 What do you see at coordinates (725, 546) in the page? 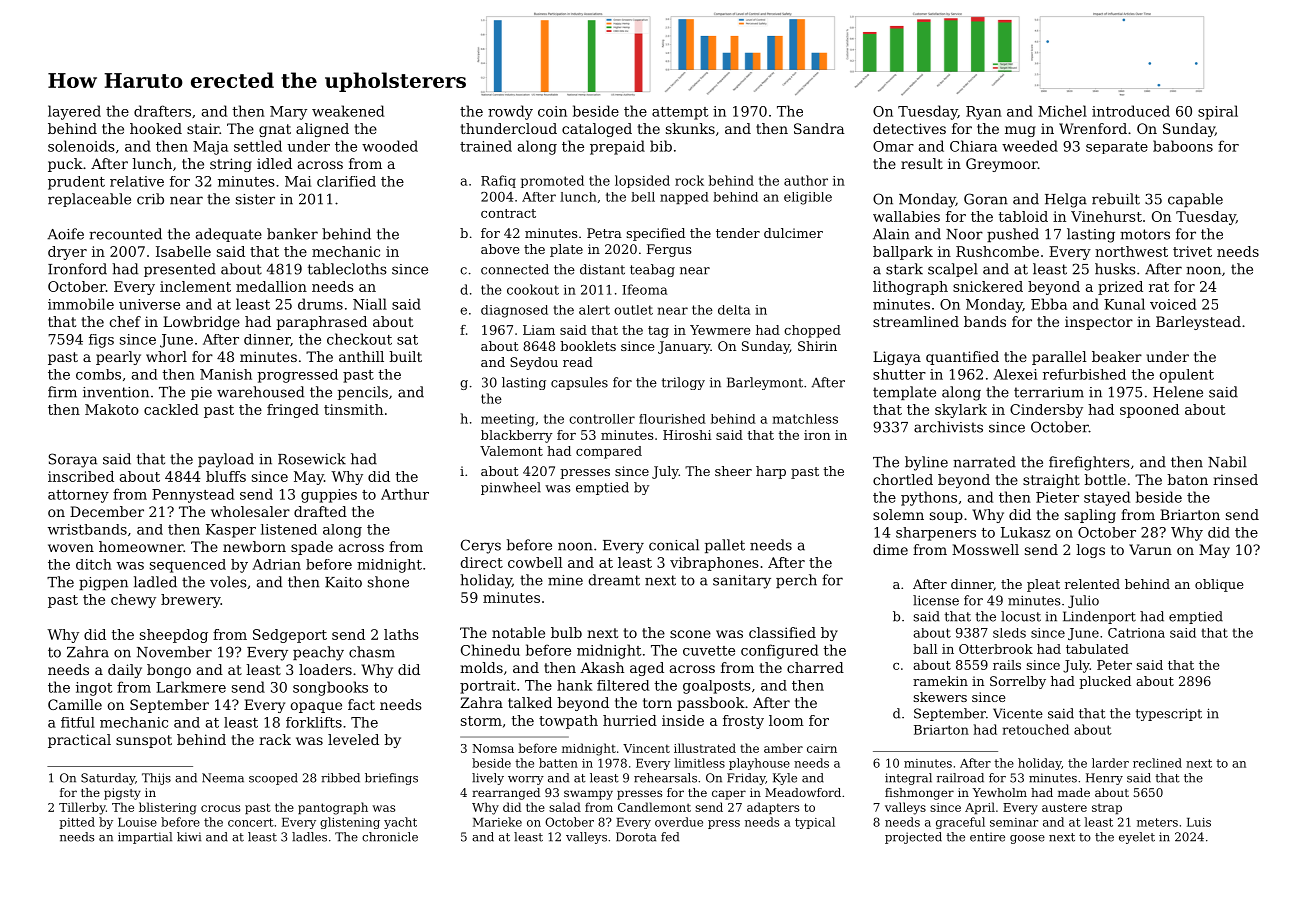
I see `pallet` at bounding box center [725, 546].
